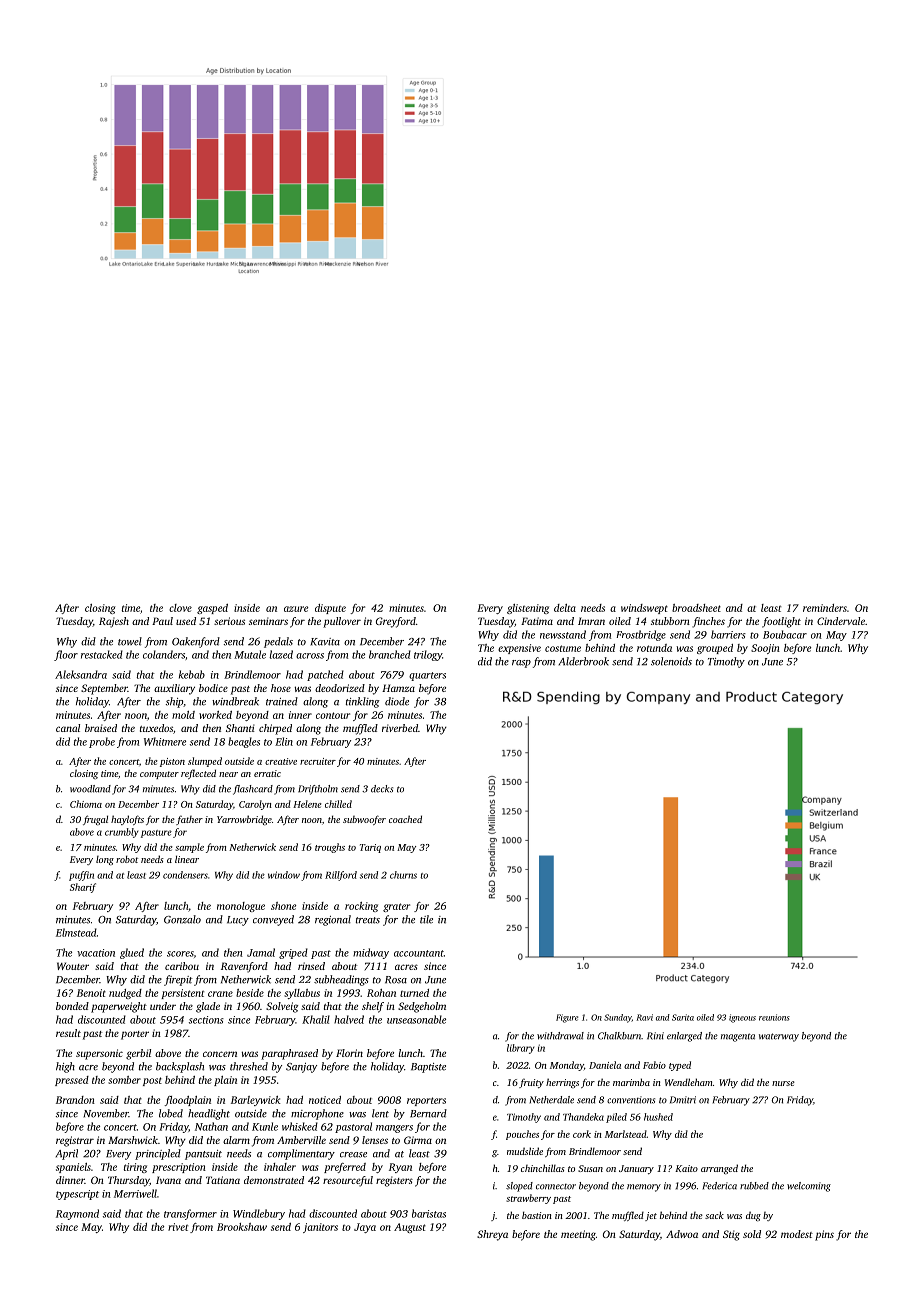 The height and width of the image is (1308, 924). I want to click on caribou, so click(182, 966).
